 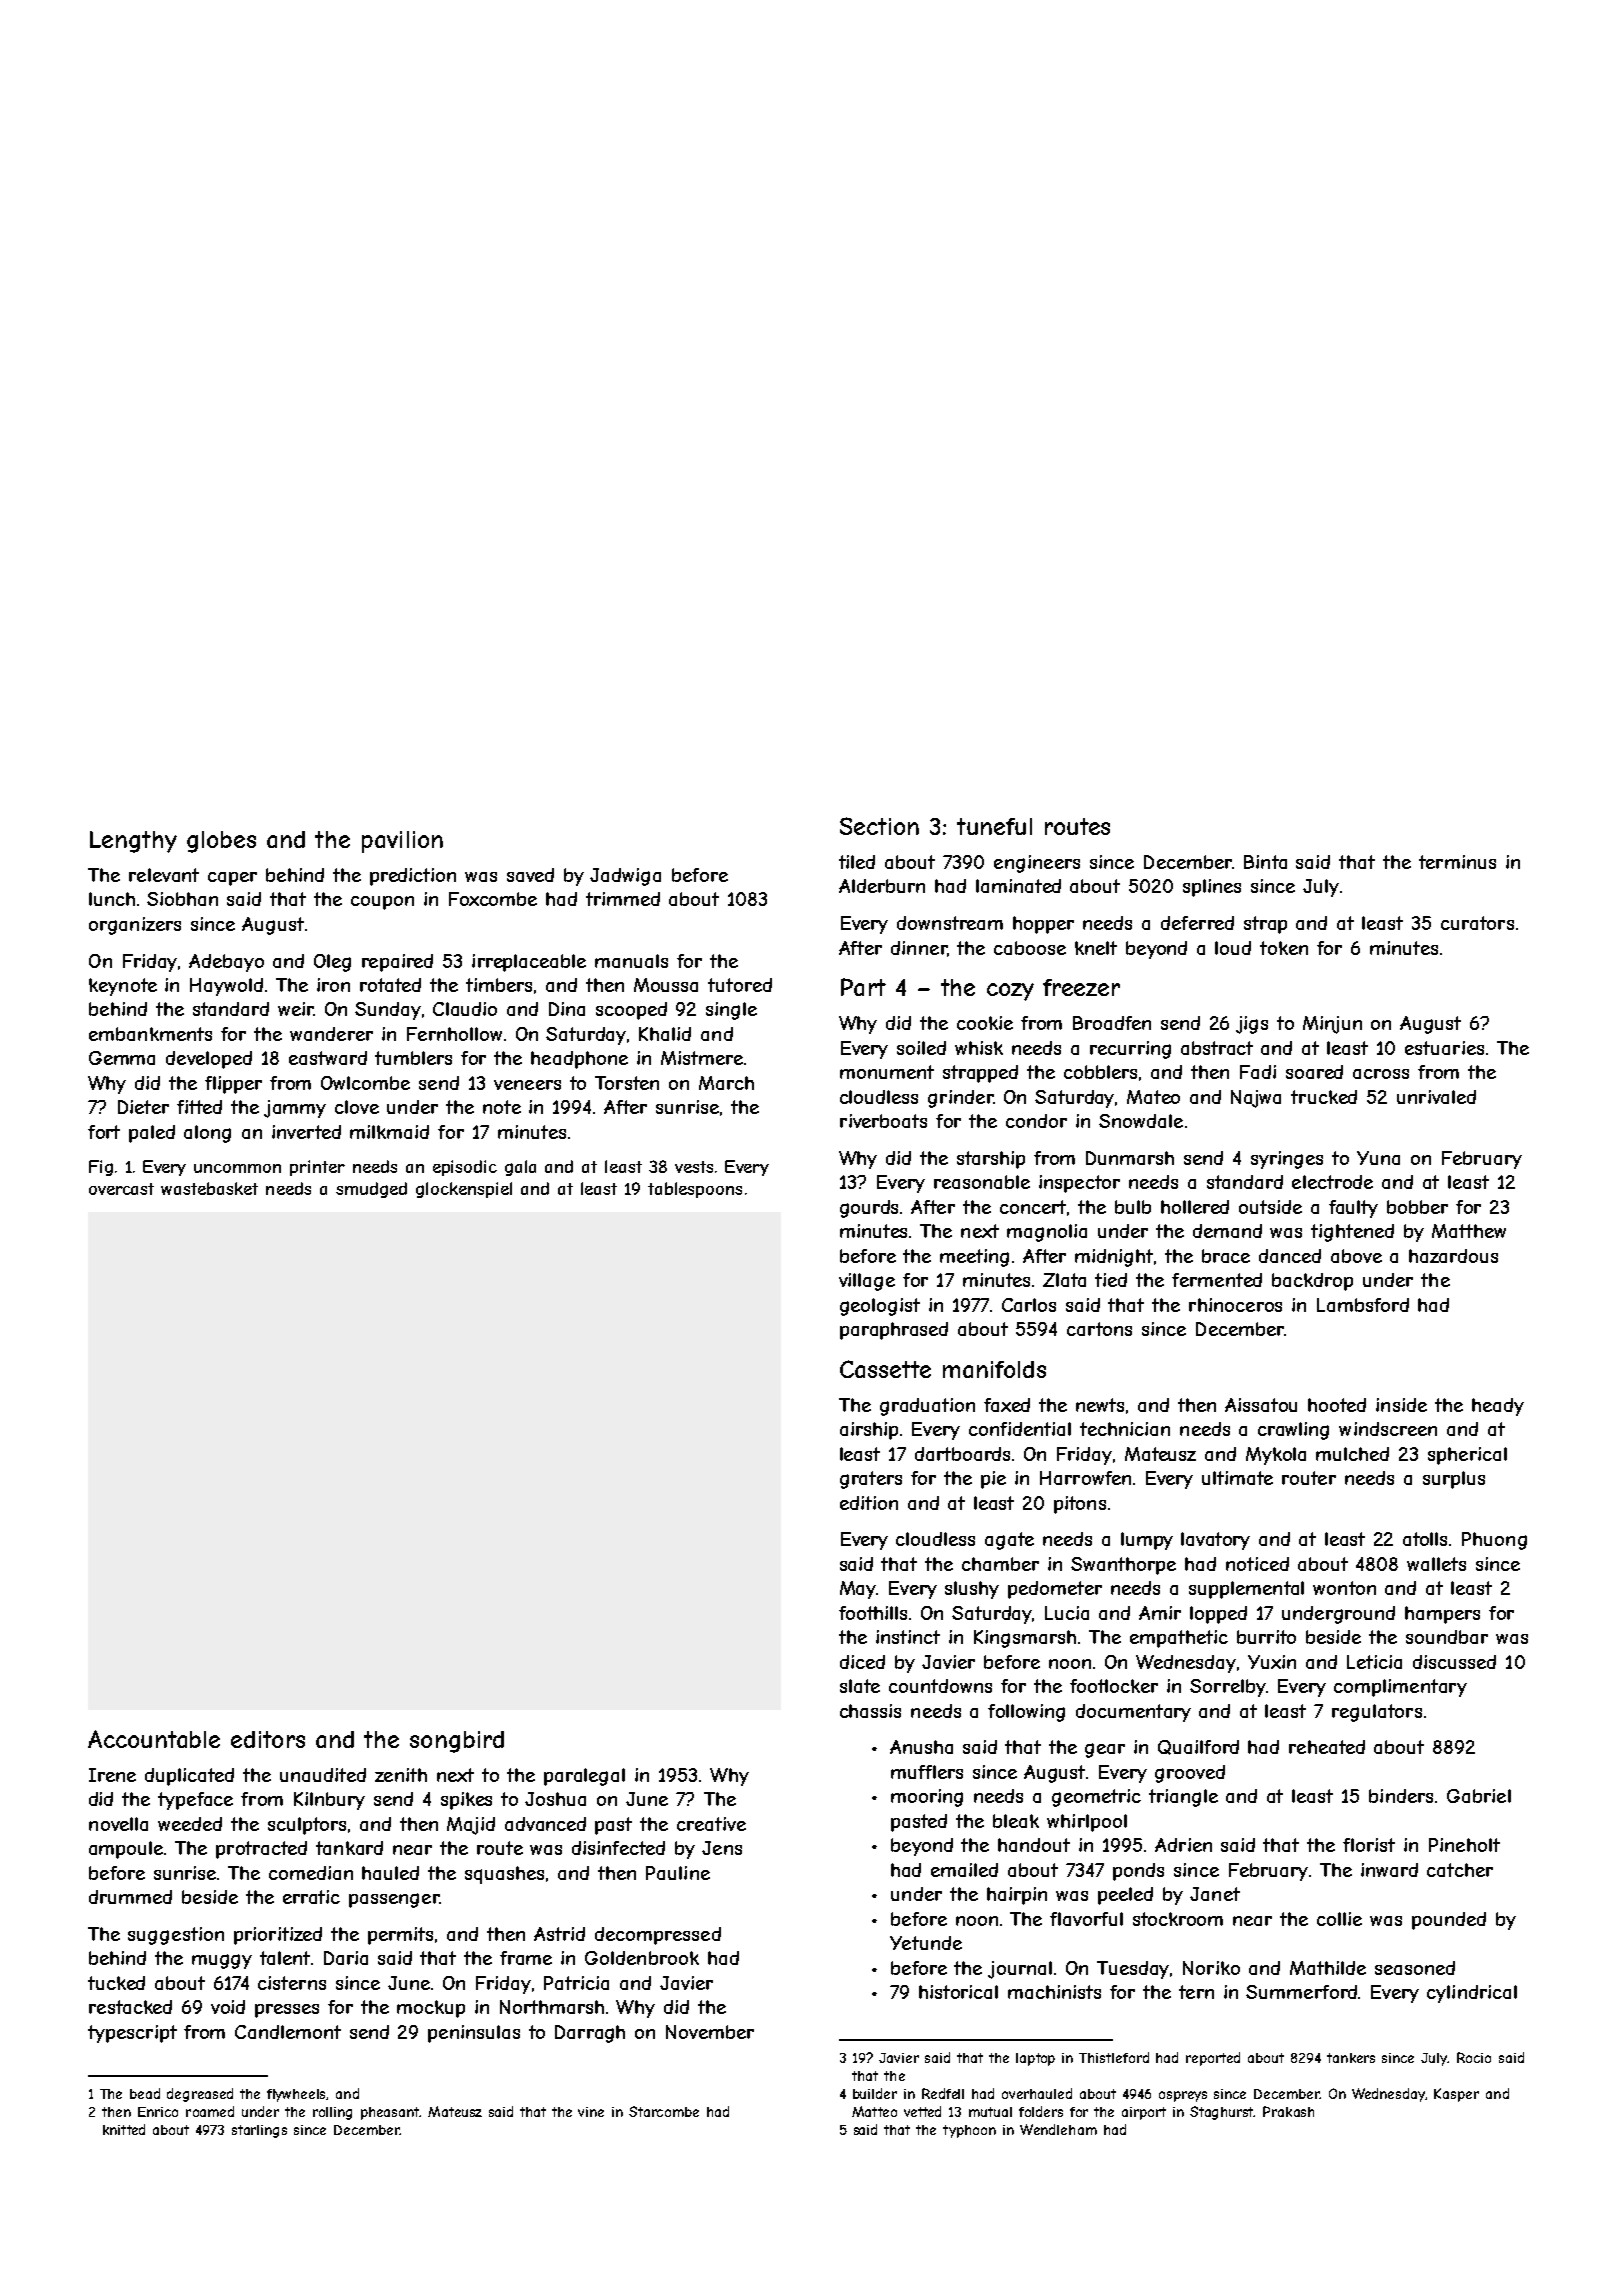 What do you see at coordinates (402, 842) in the document?
I see `pavilion` at bounding box center [402, 842].
